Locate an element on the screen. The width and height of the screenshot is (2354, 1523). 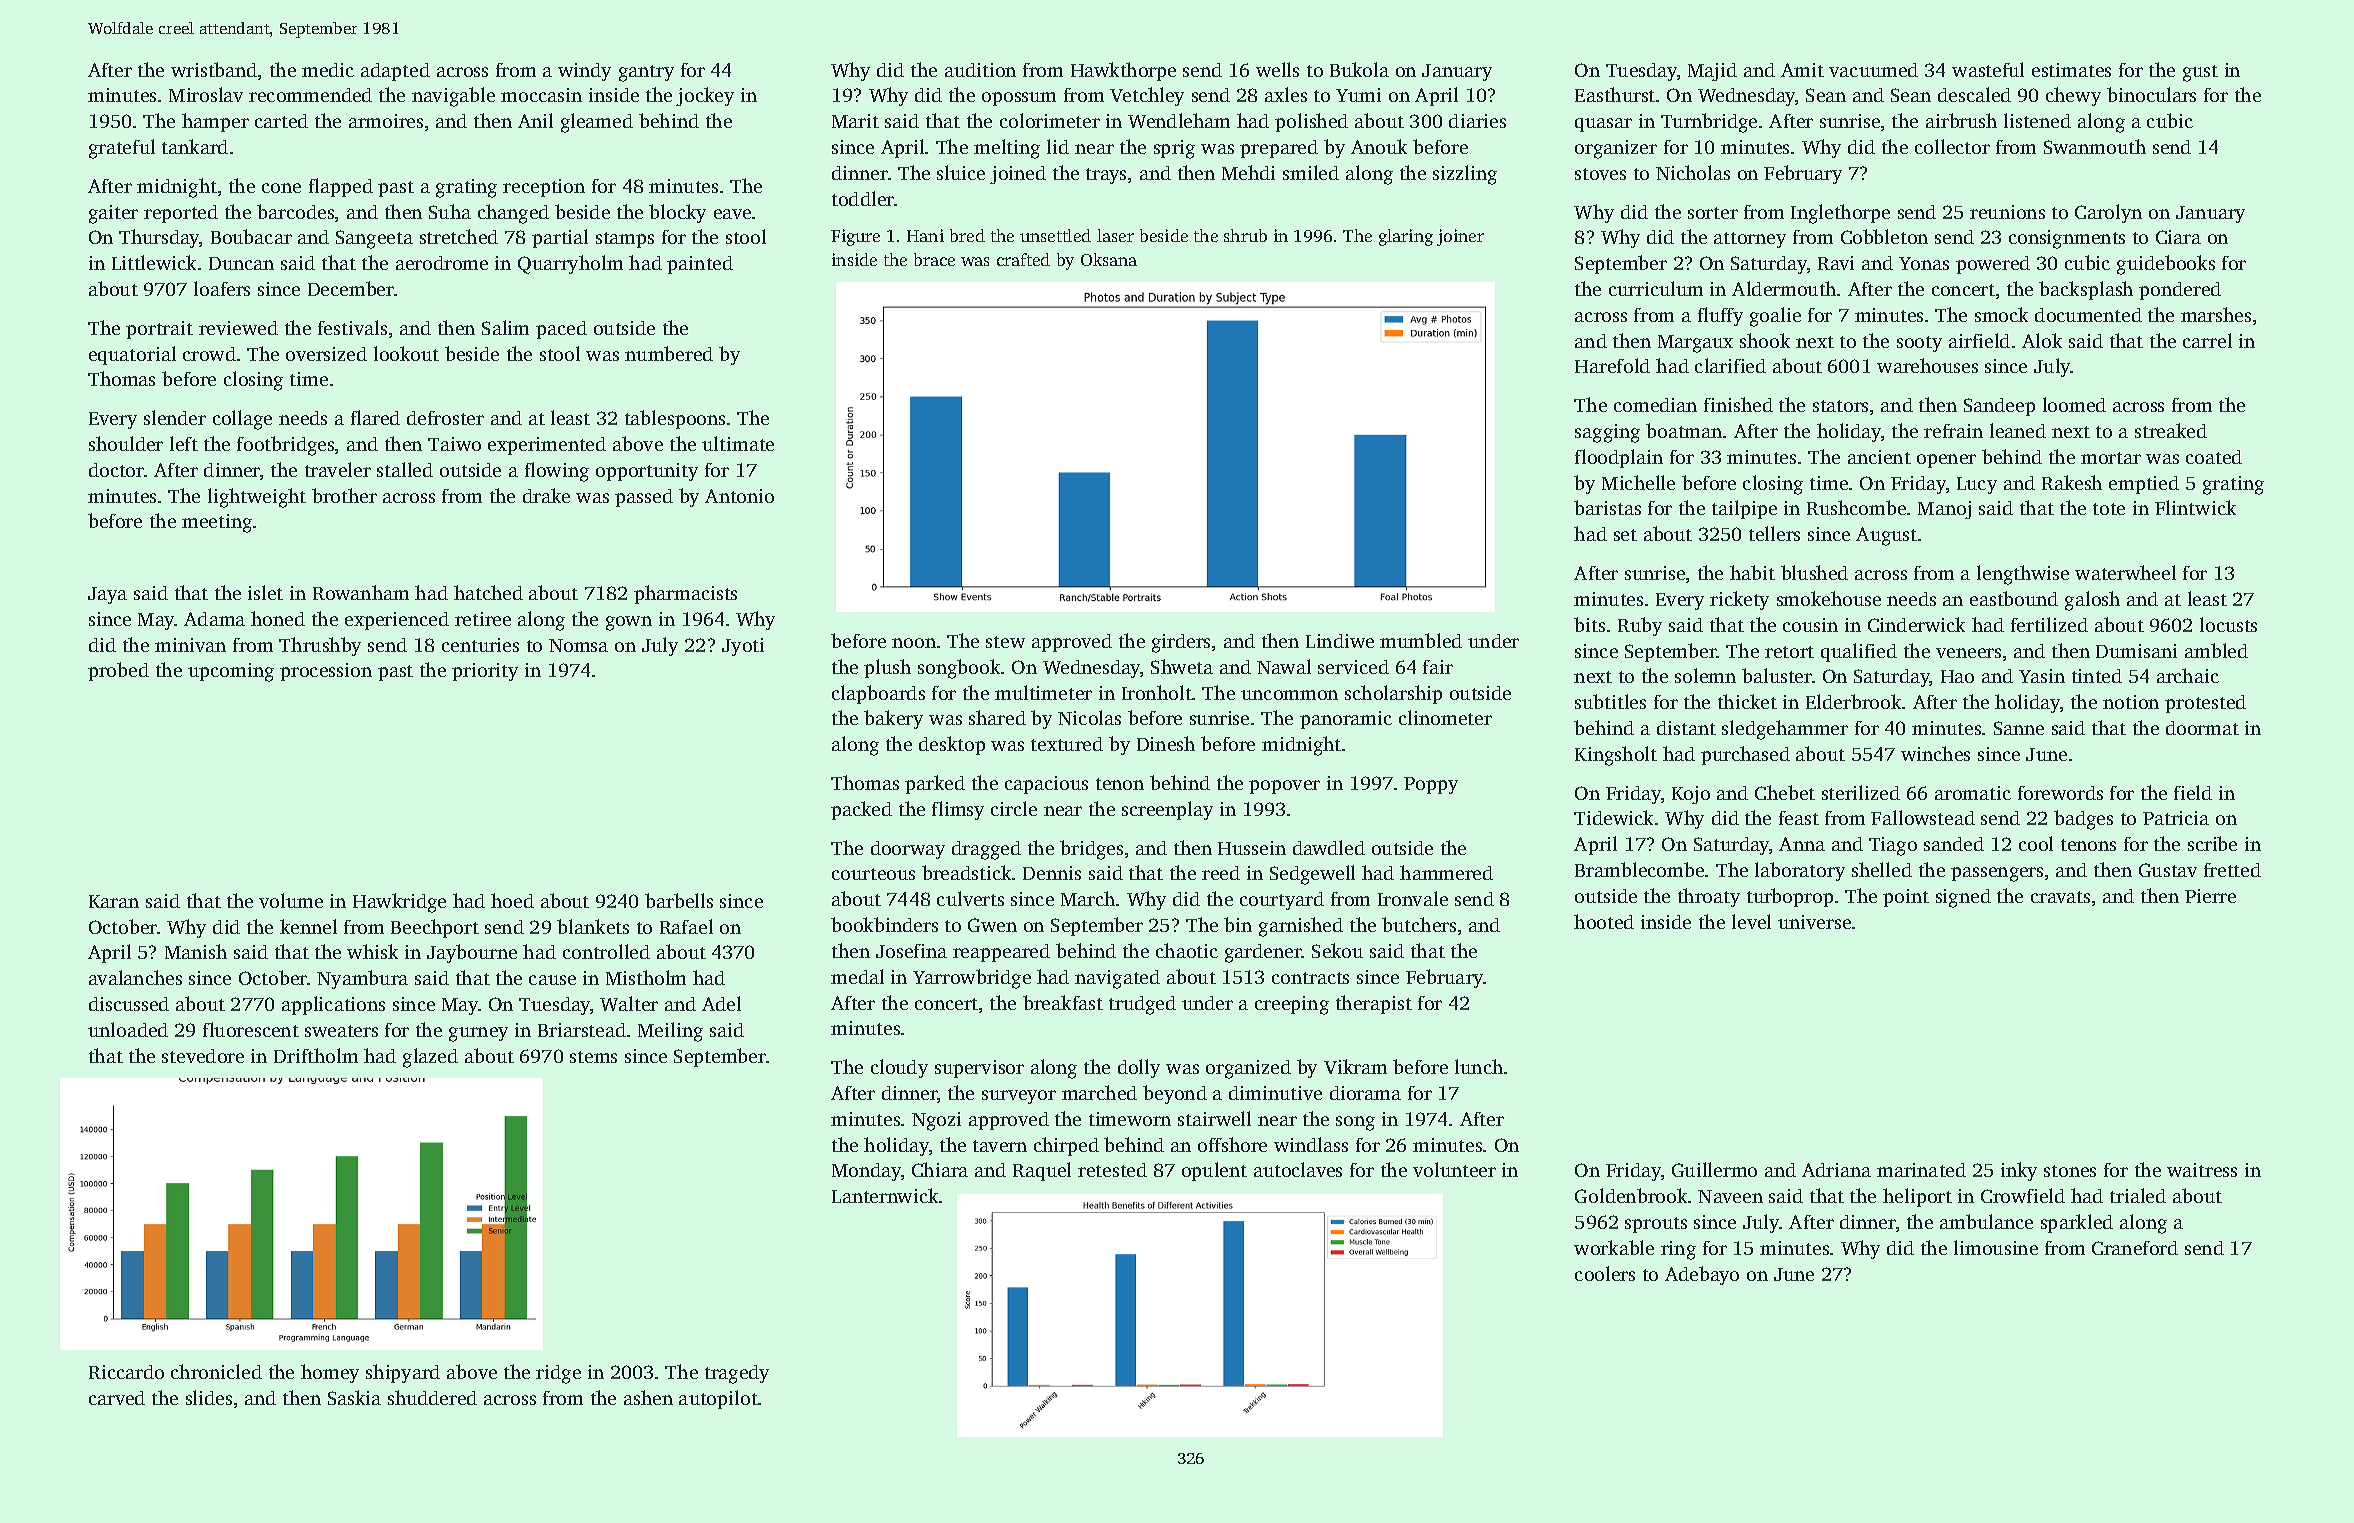
tragedy is located at coordinates (737, 1374).
